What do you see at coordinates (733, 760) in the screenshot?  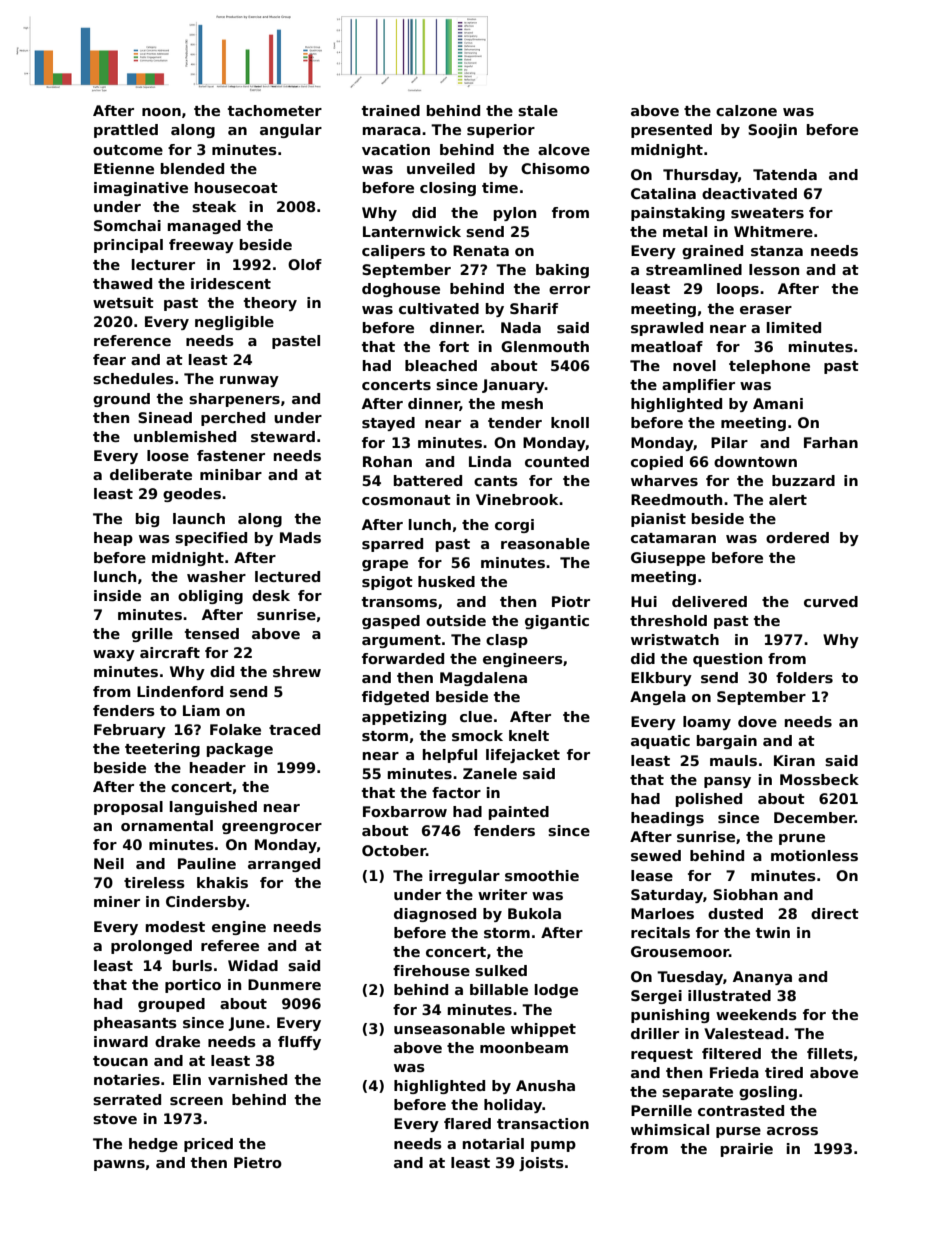 I see `mauls` at bounding box center [733, 760].
